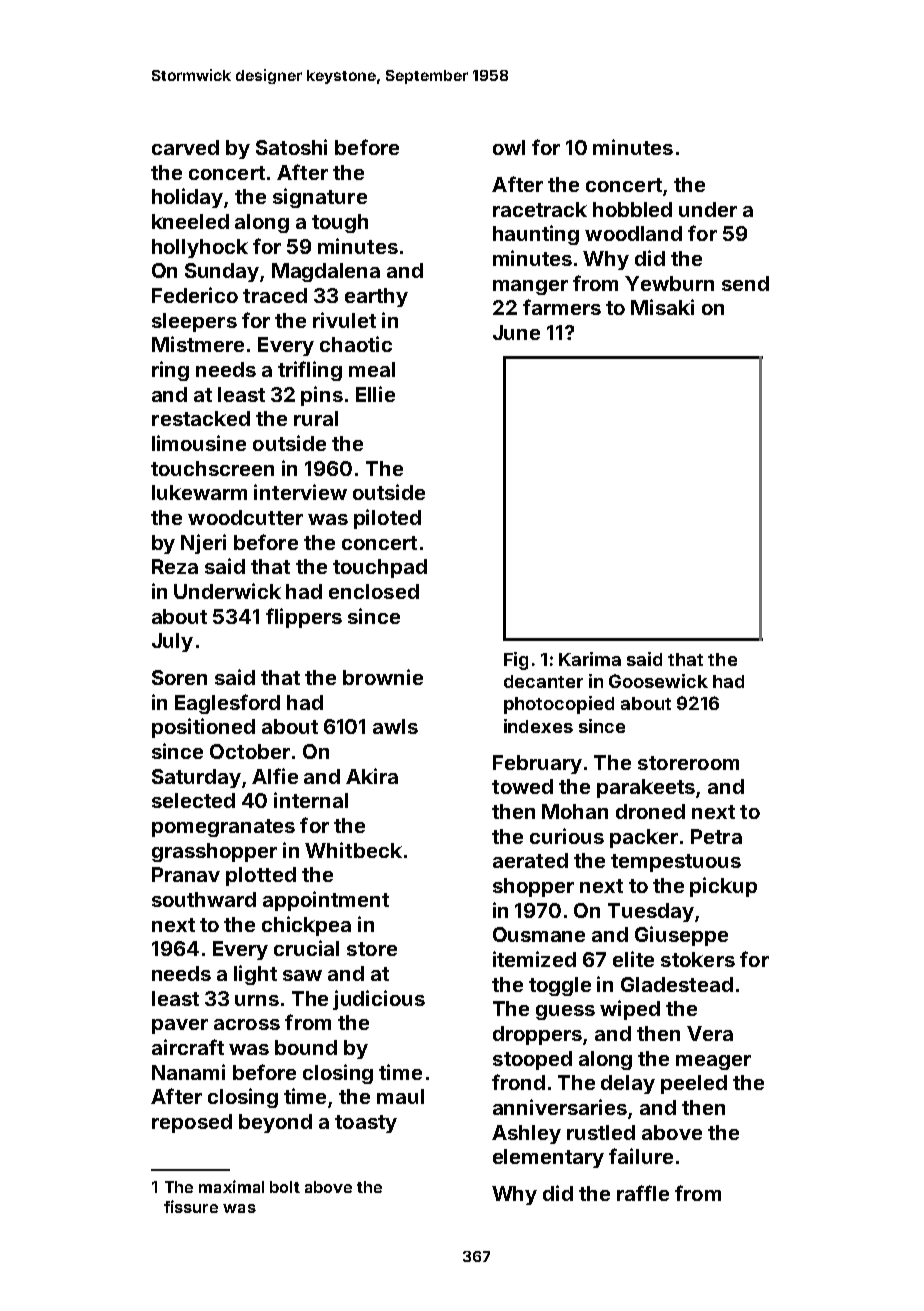  Describe the element at coordinates (372, 369) in the screenshot. I see `meal` at that location.
